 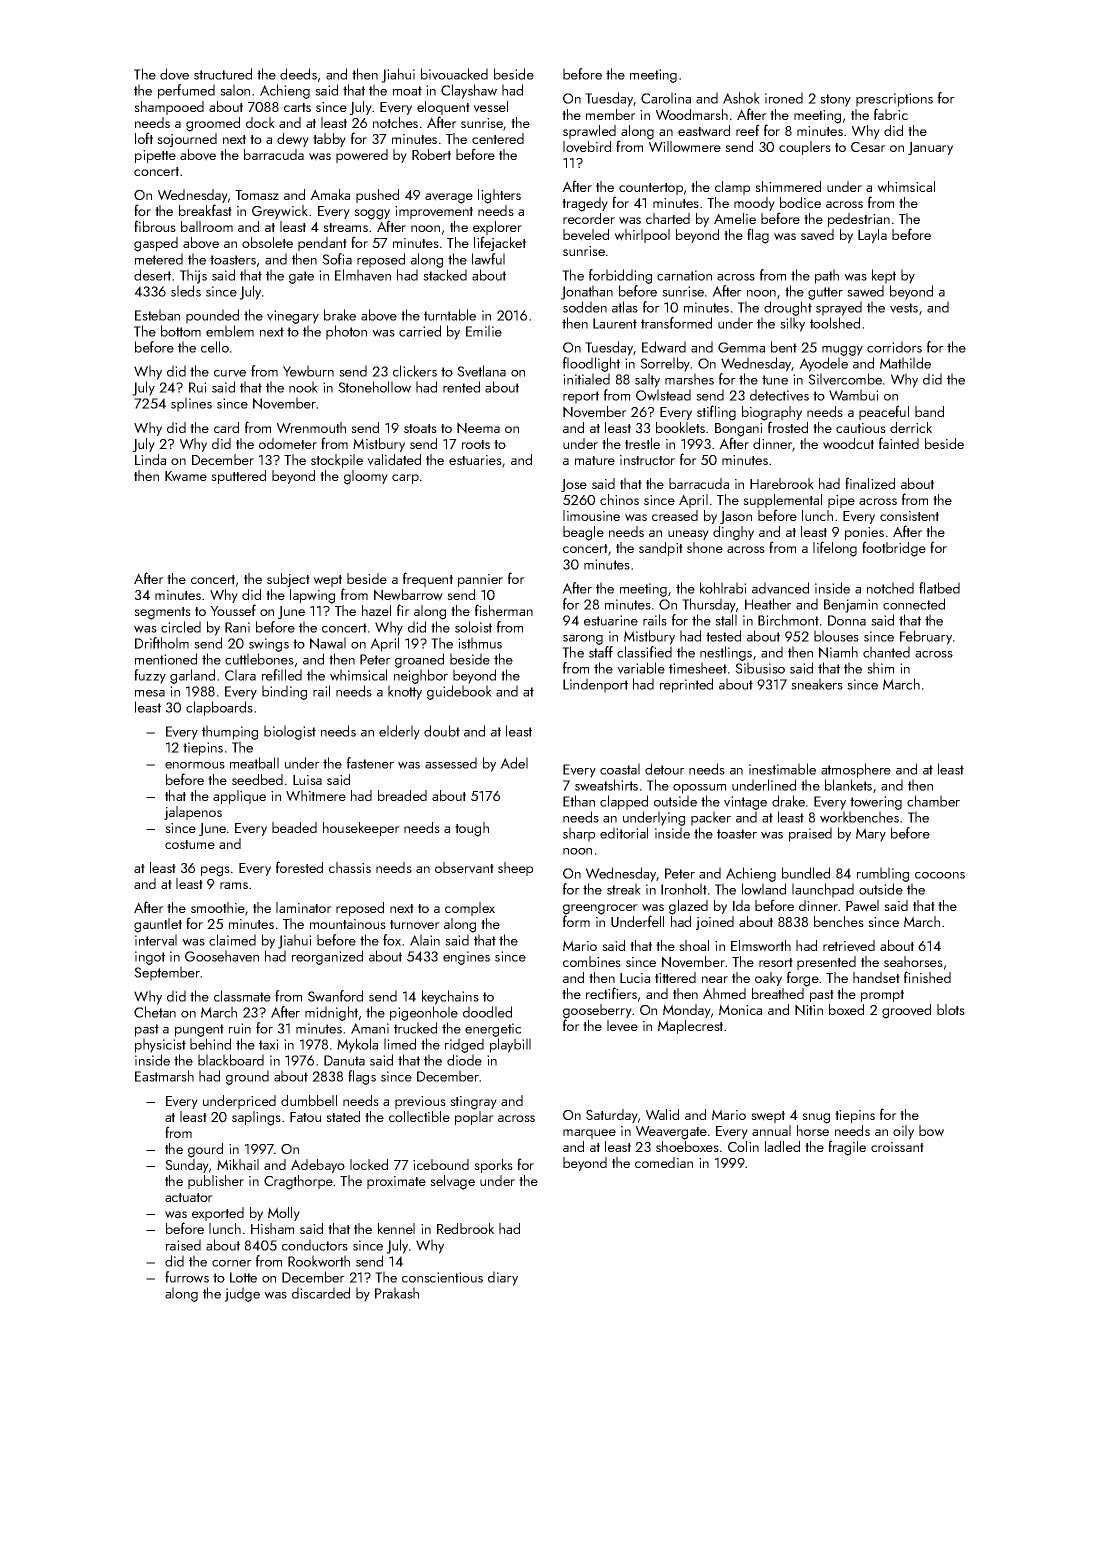 I want to click on detour, so click(x=665, y=769).
